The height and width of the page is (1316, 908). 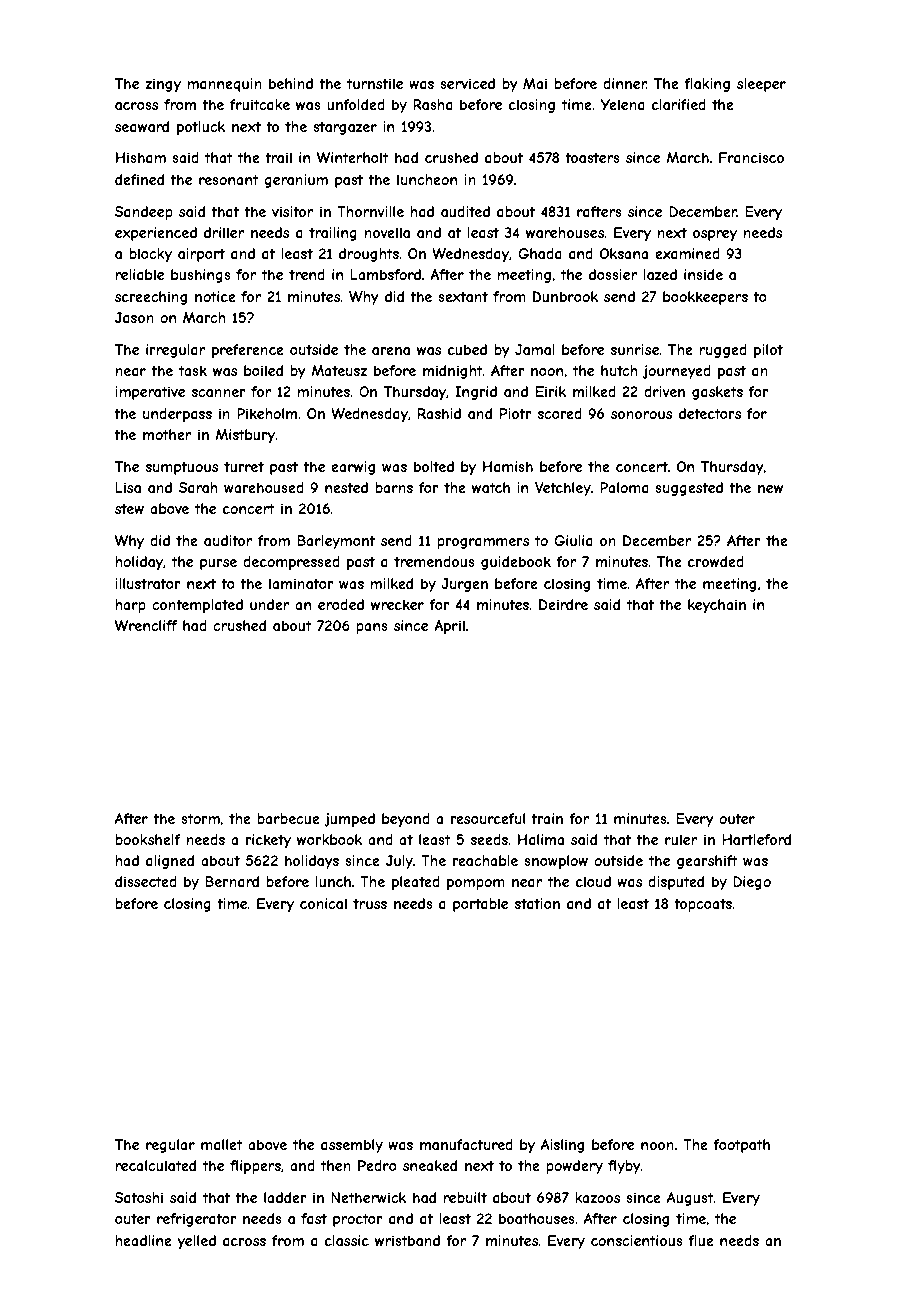 What do you see at coordinates (756, 839) in the page?
I see `Hartleford` at bounding box center [756, 839].
